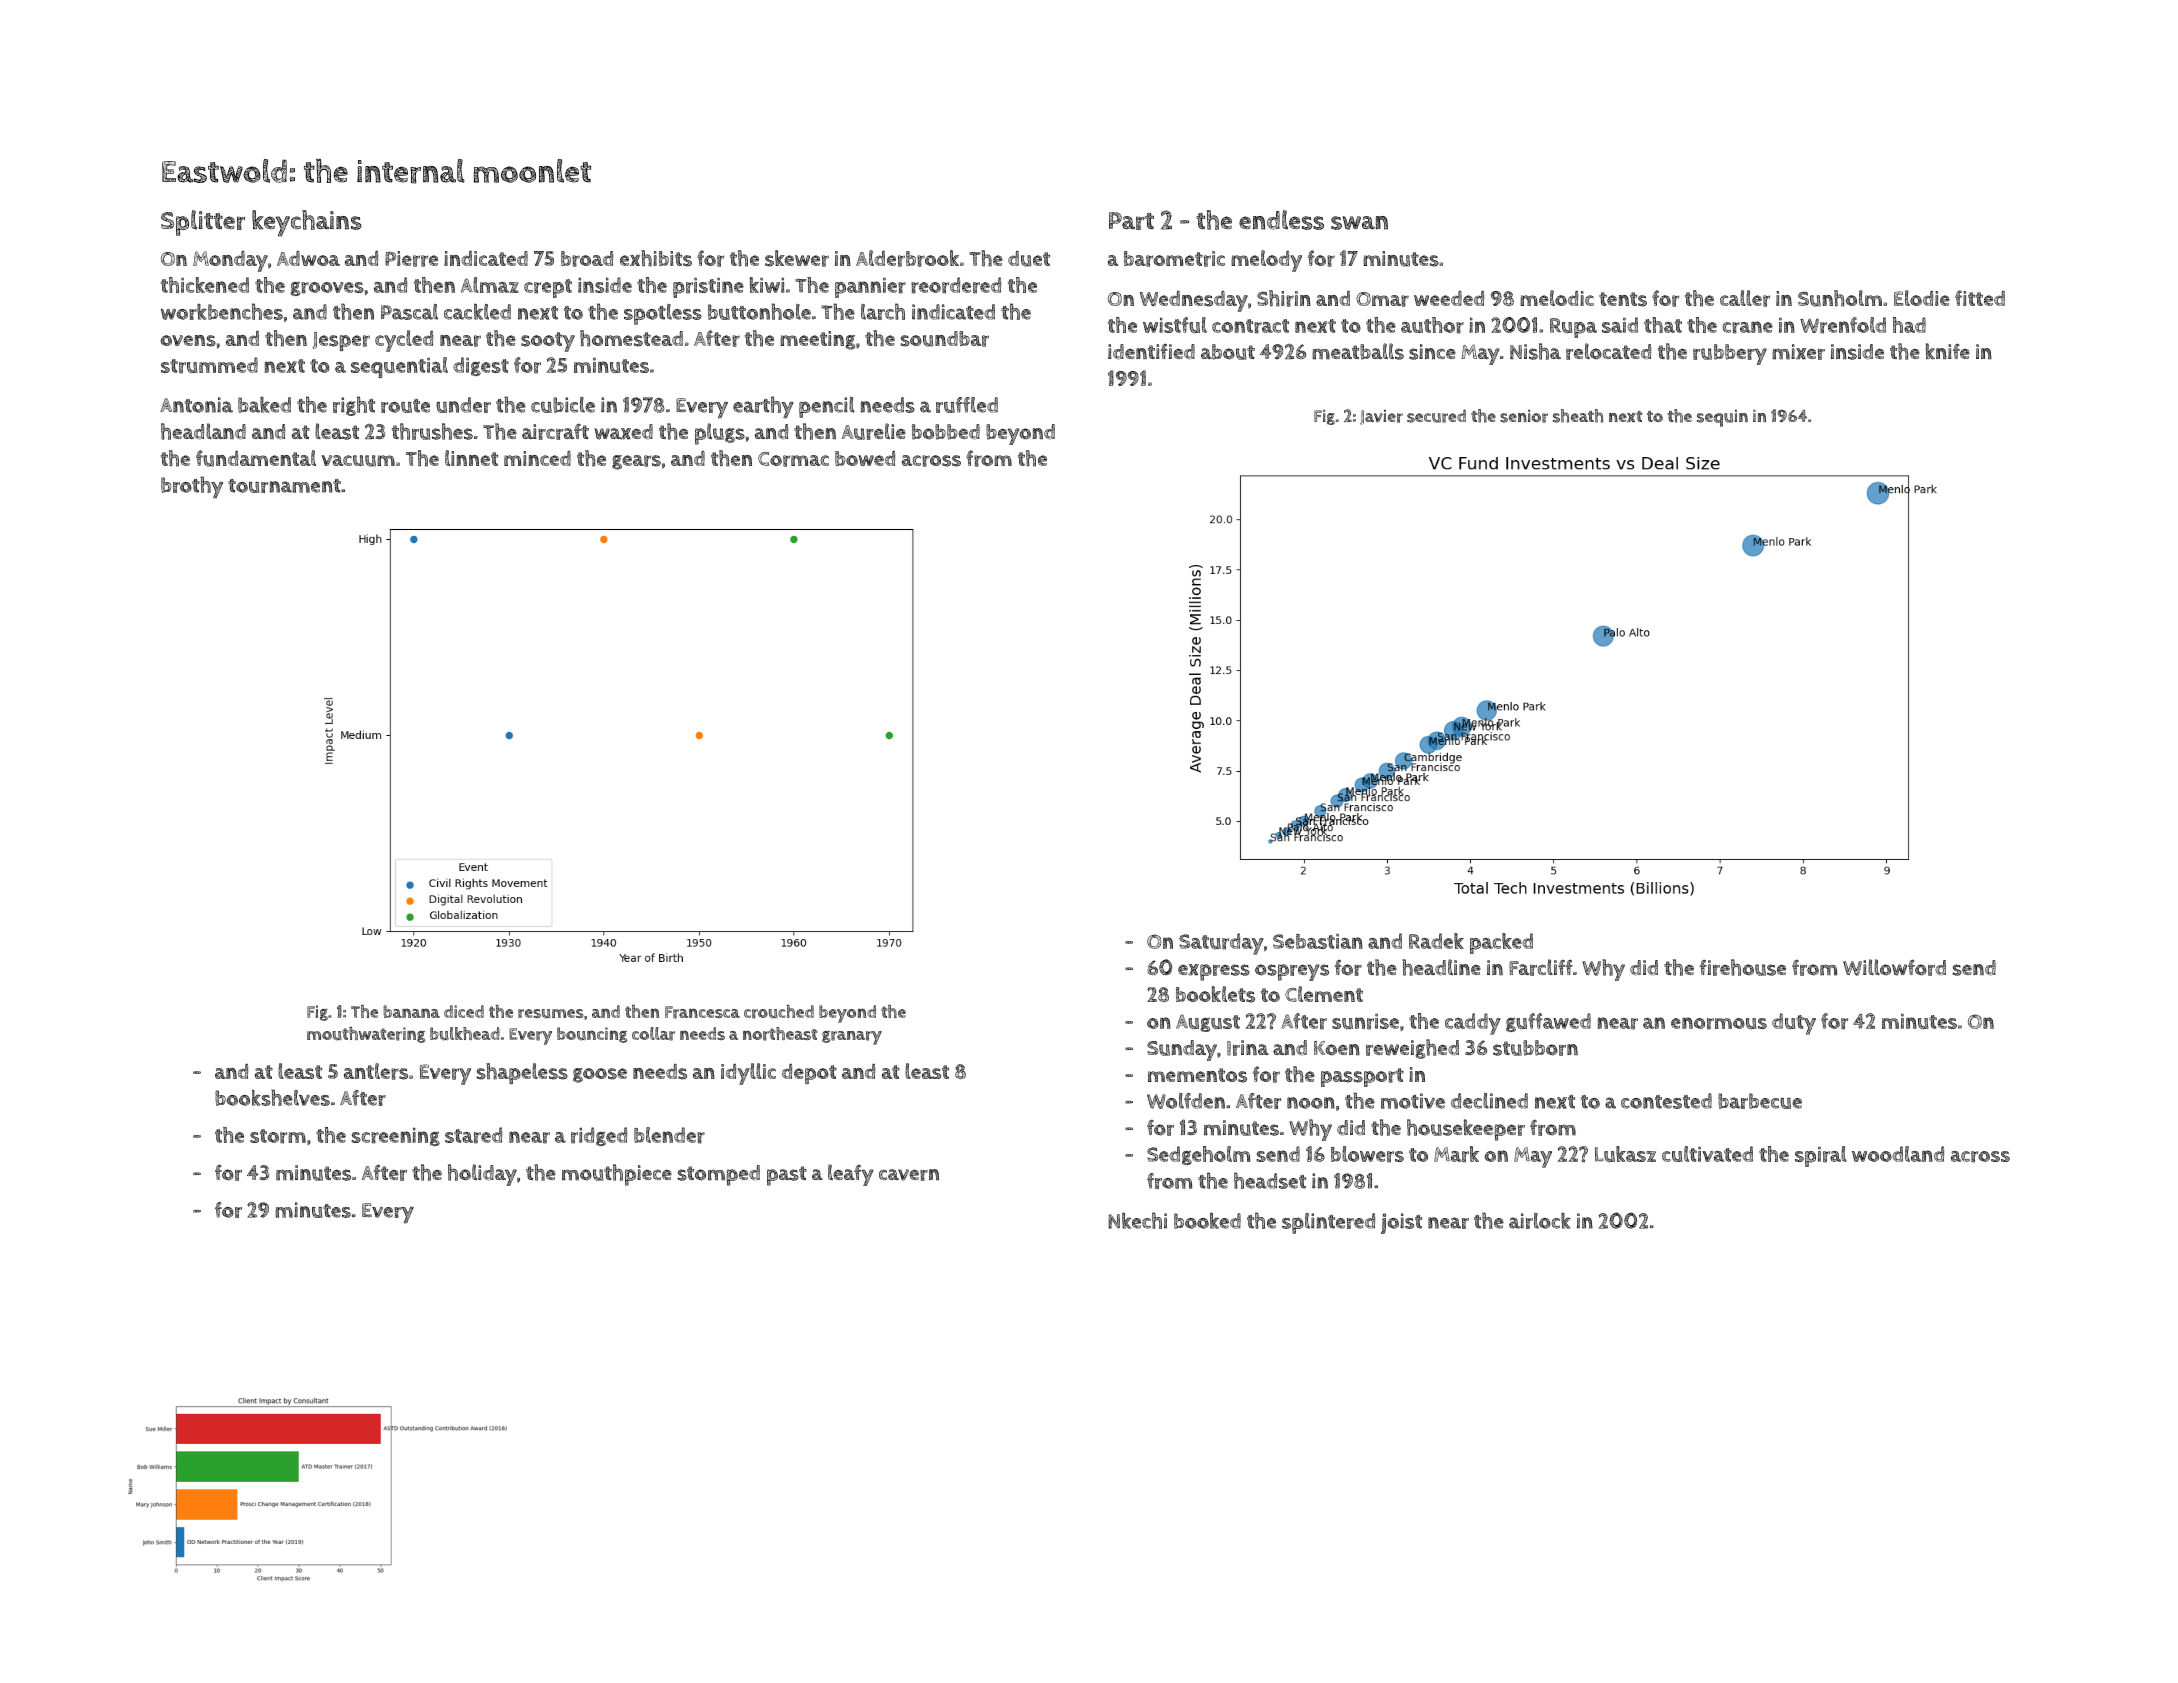 The width and height of the image is (2178, 1683). Describe the element at coordinates (1980, 298) in the image. I see `fitted` at that location.
